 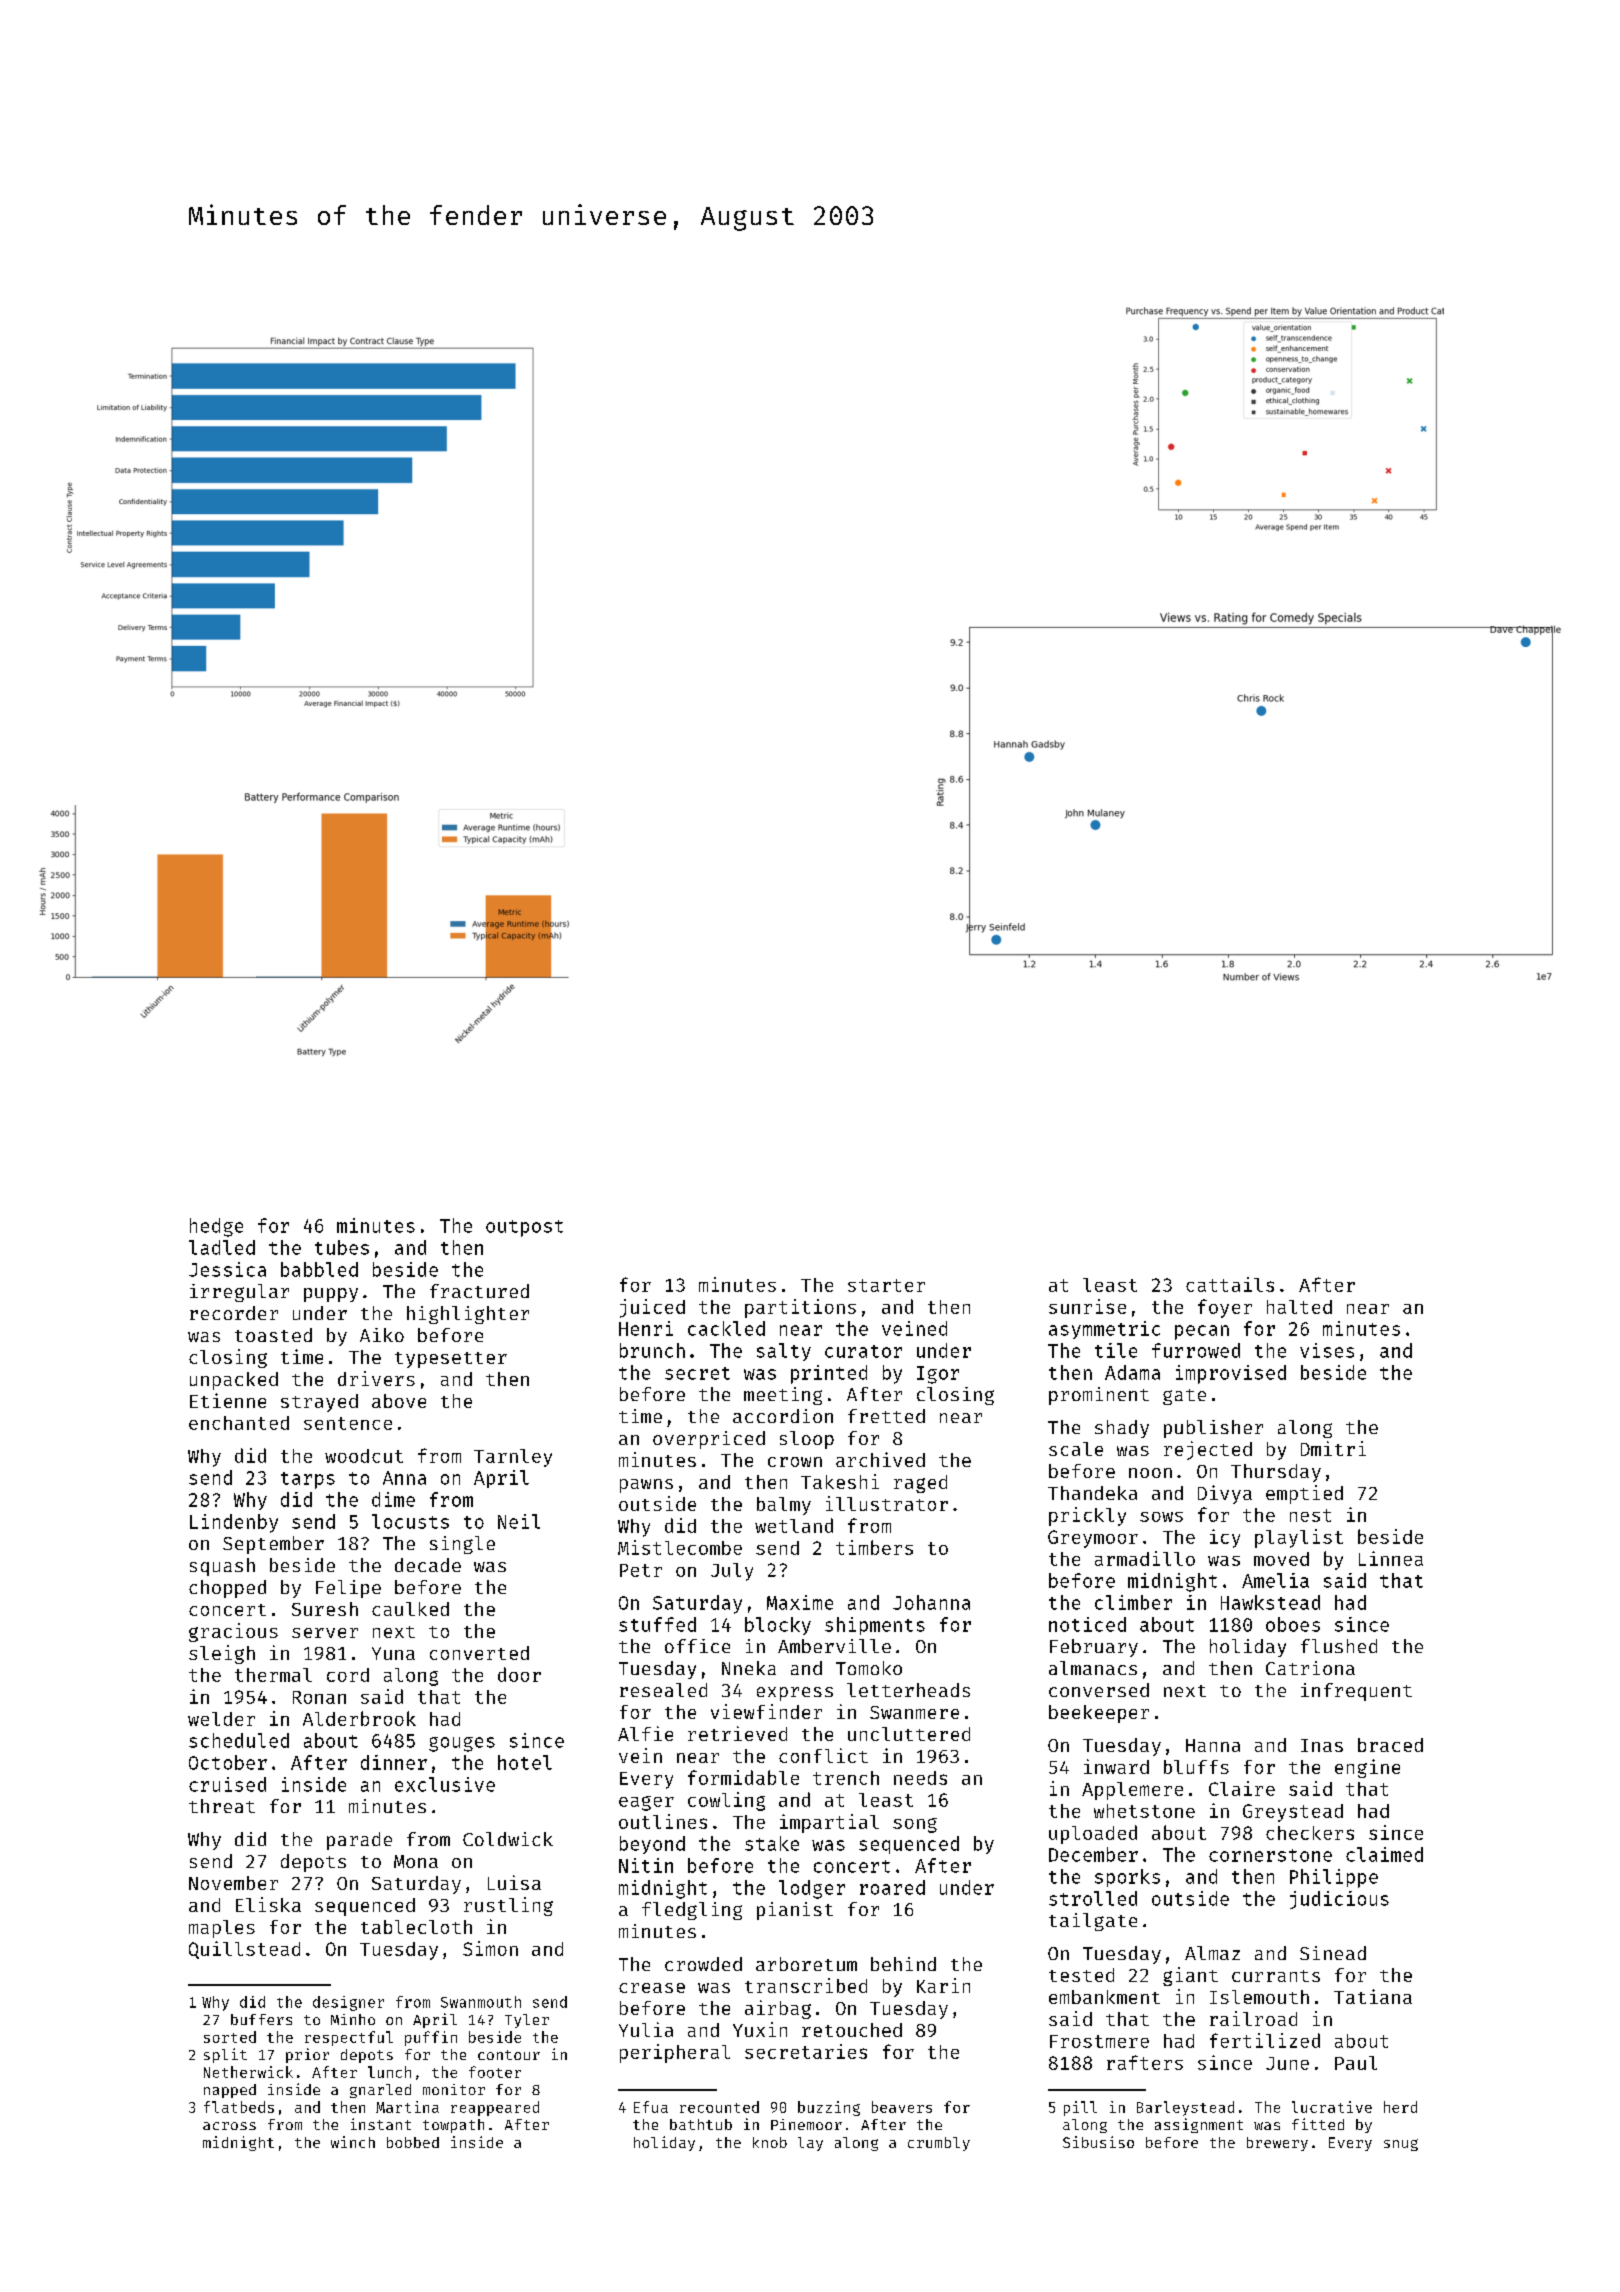 I want to click on balmy, so click(x=784, y=1506).
